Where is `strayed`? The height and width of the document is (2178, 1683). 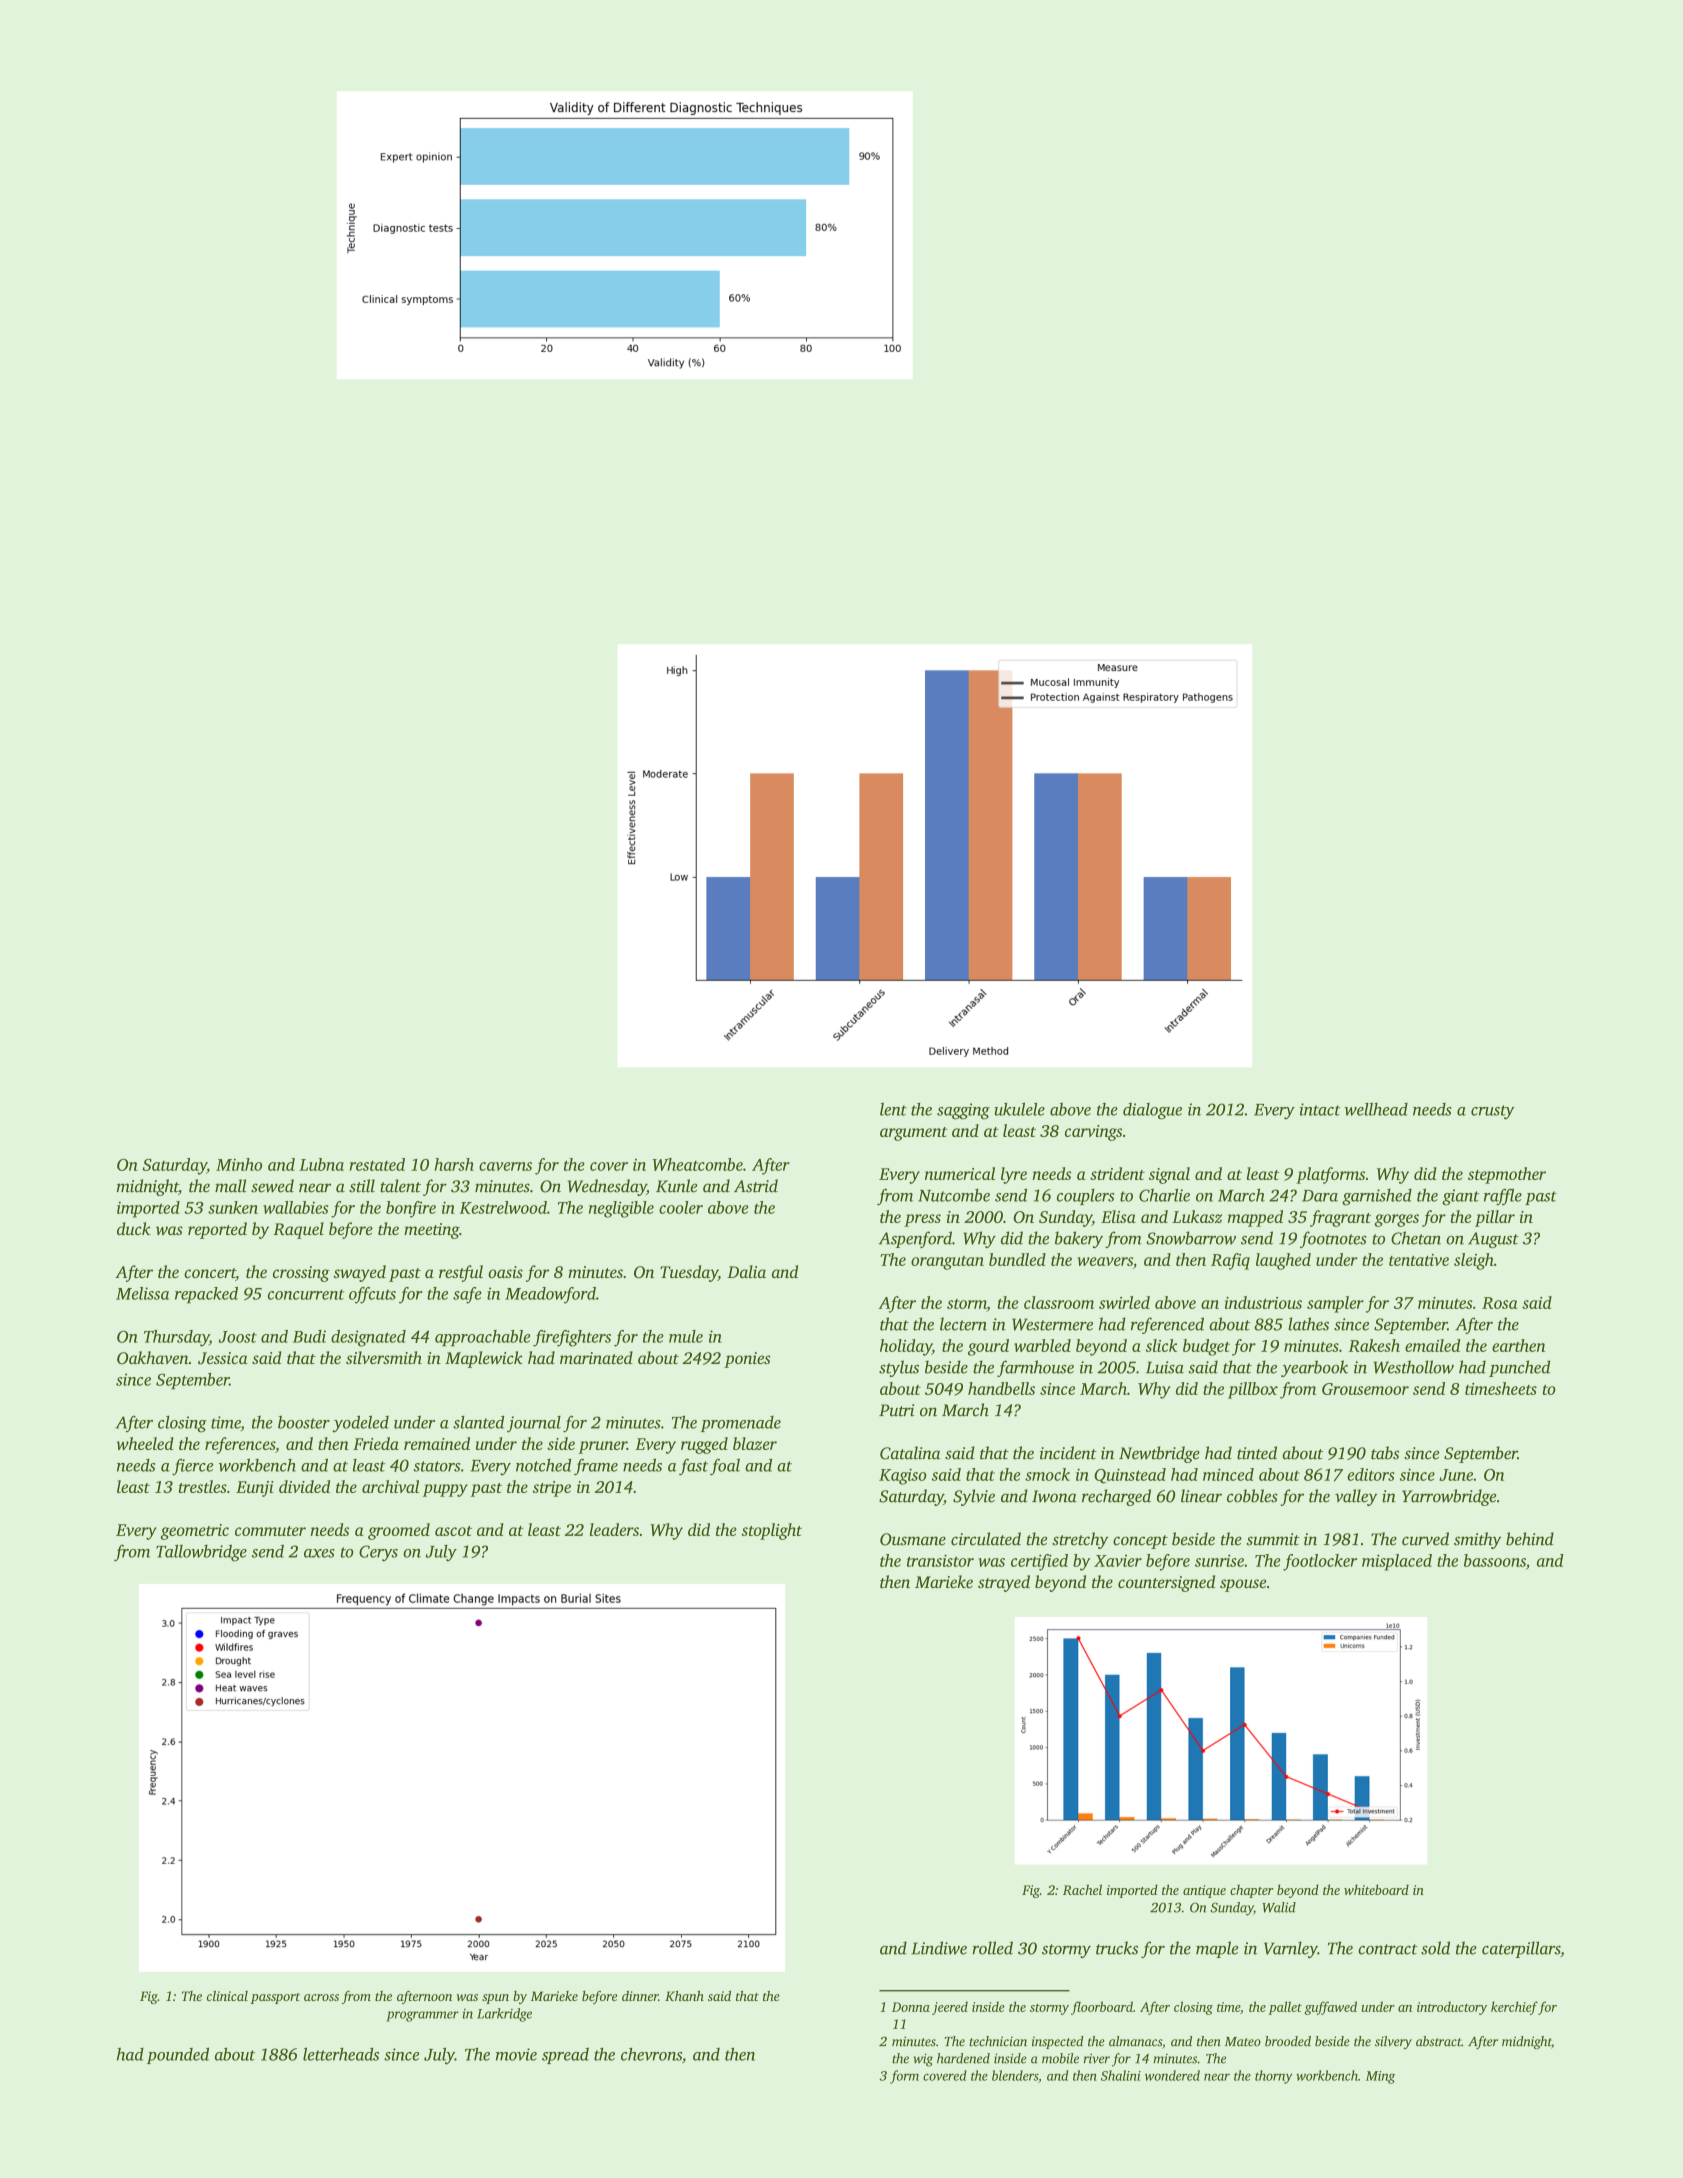 strayed is located at coordinates (1004, 1583).
